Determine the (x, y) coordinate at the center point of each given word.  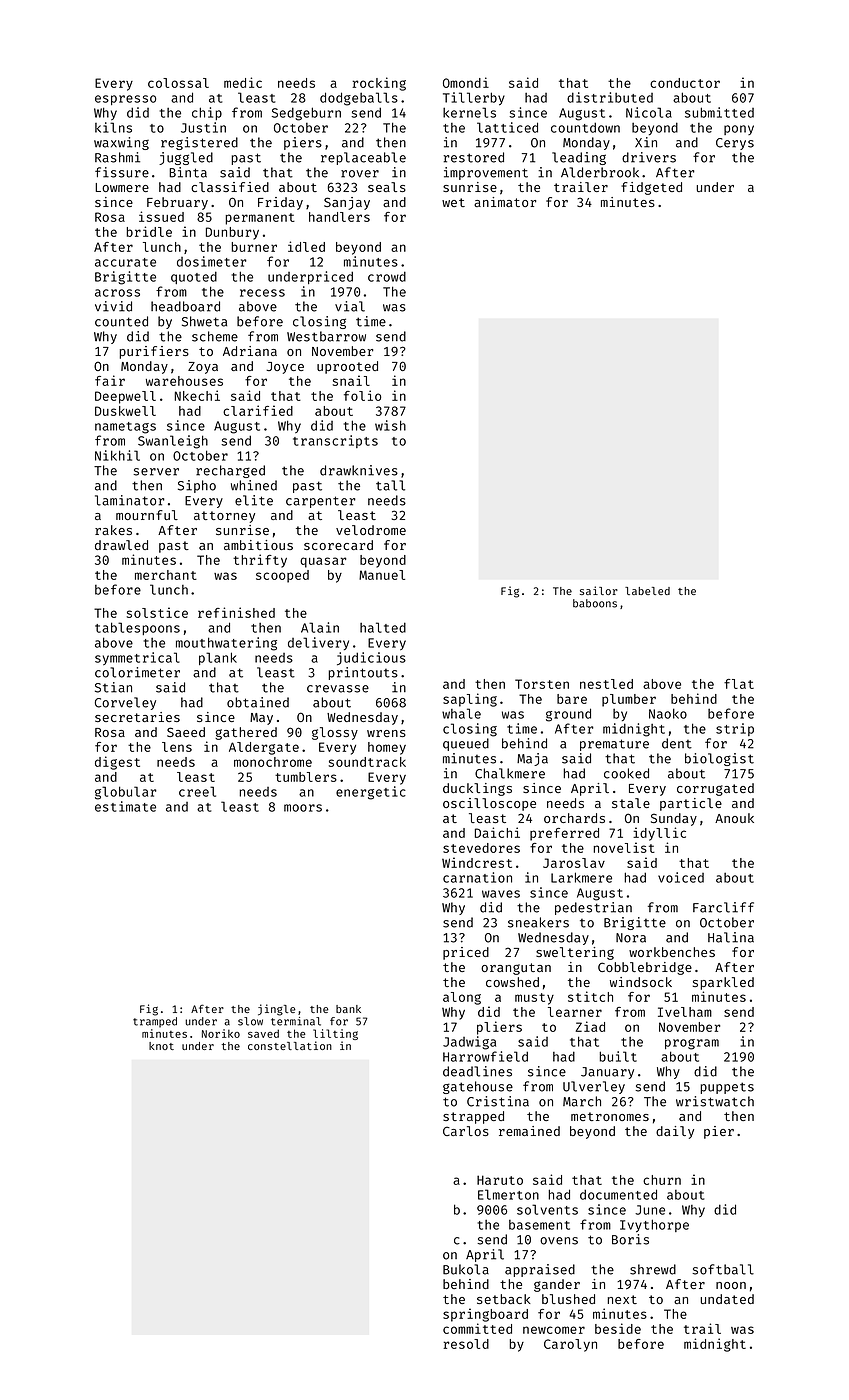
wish (390, 425)
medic (243, 82)
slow (250, 1021)
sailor (599, 590)
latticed (507, 127)
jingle (277, 1010)
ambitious (258, 545)
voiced (681, 877)
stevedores (481, 848)
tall (390, 485)
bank (348, 1009)
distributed (610, 97)
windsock (641, 982)
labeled (647, 591)
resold (466, 1344)
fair (110, 380)
